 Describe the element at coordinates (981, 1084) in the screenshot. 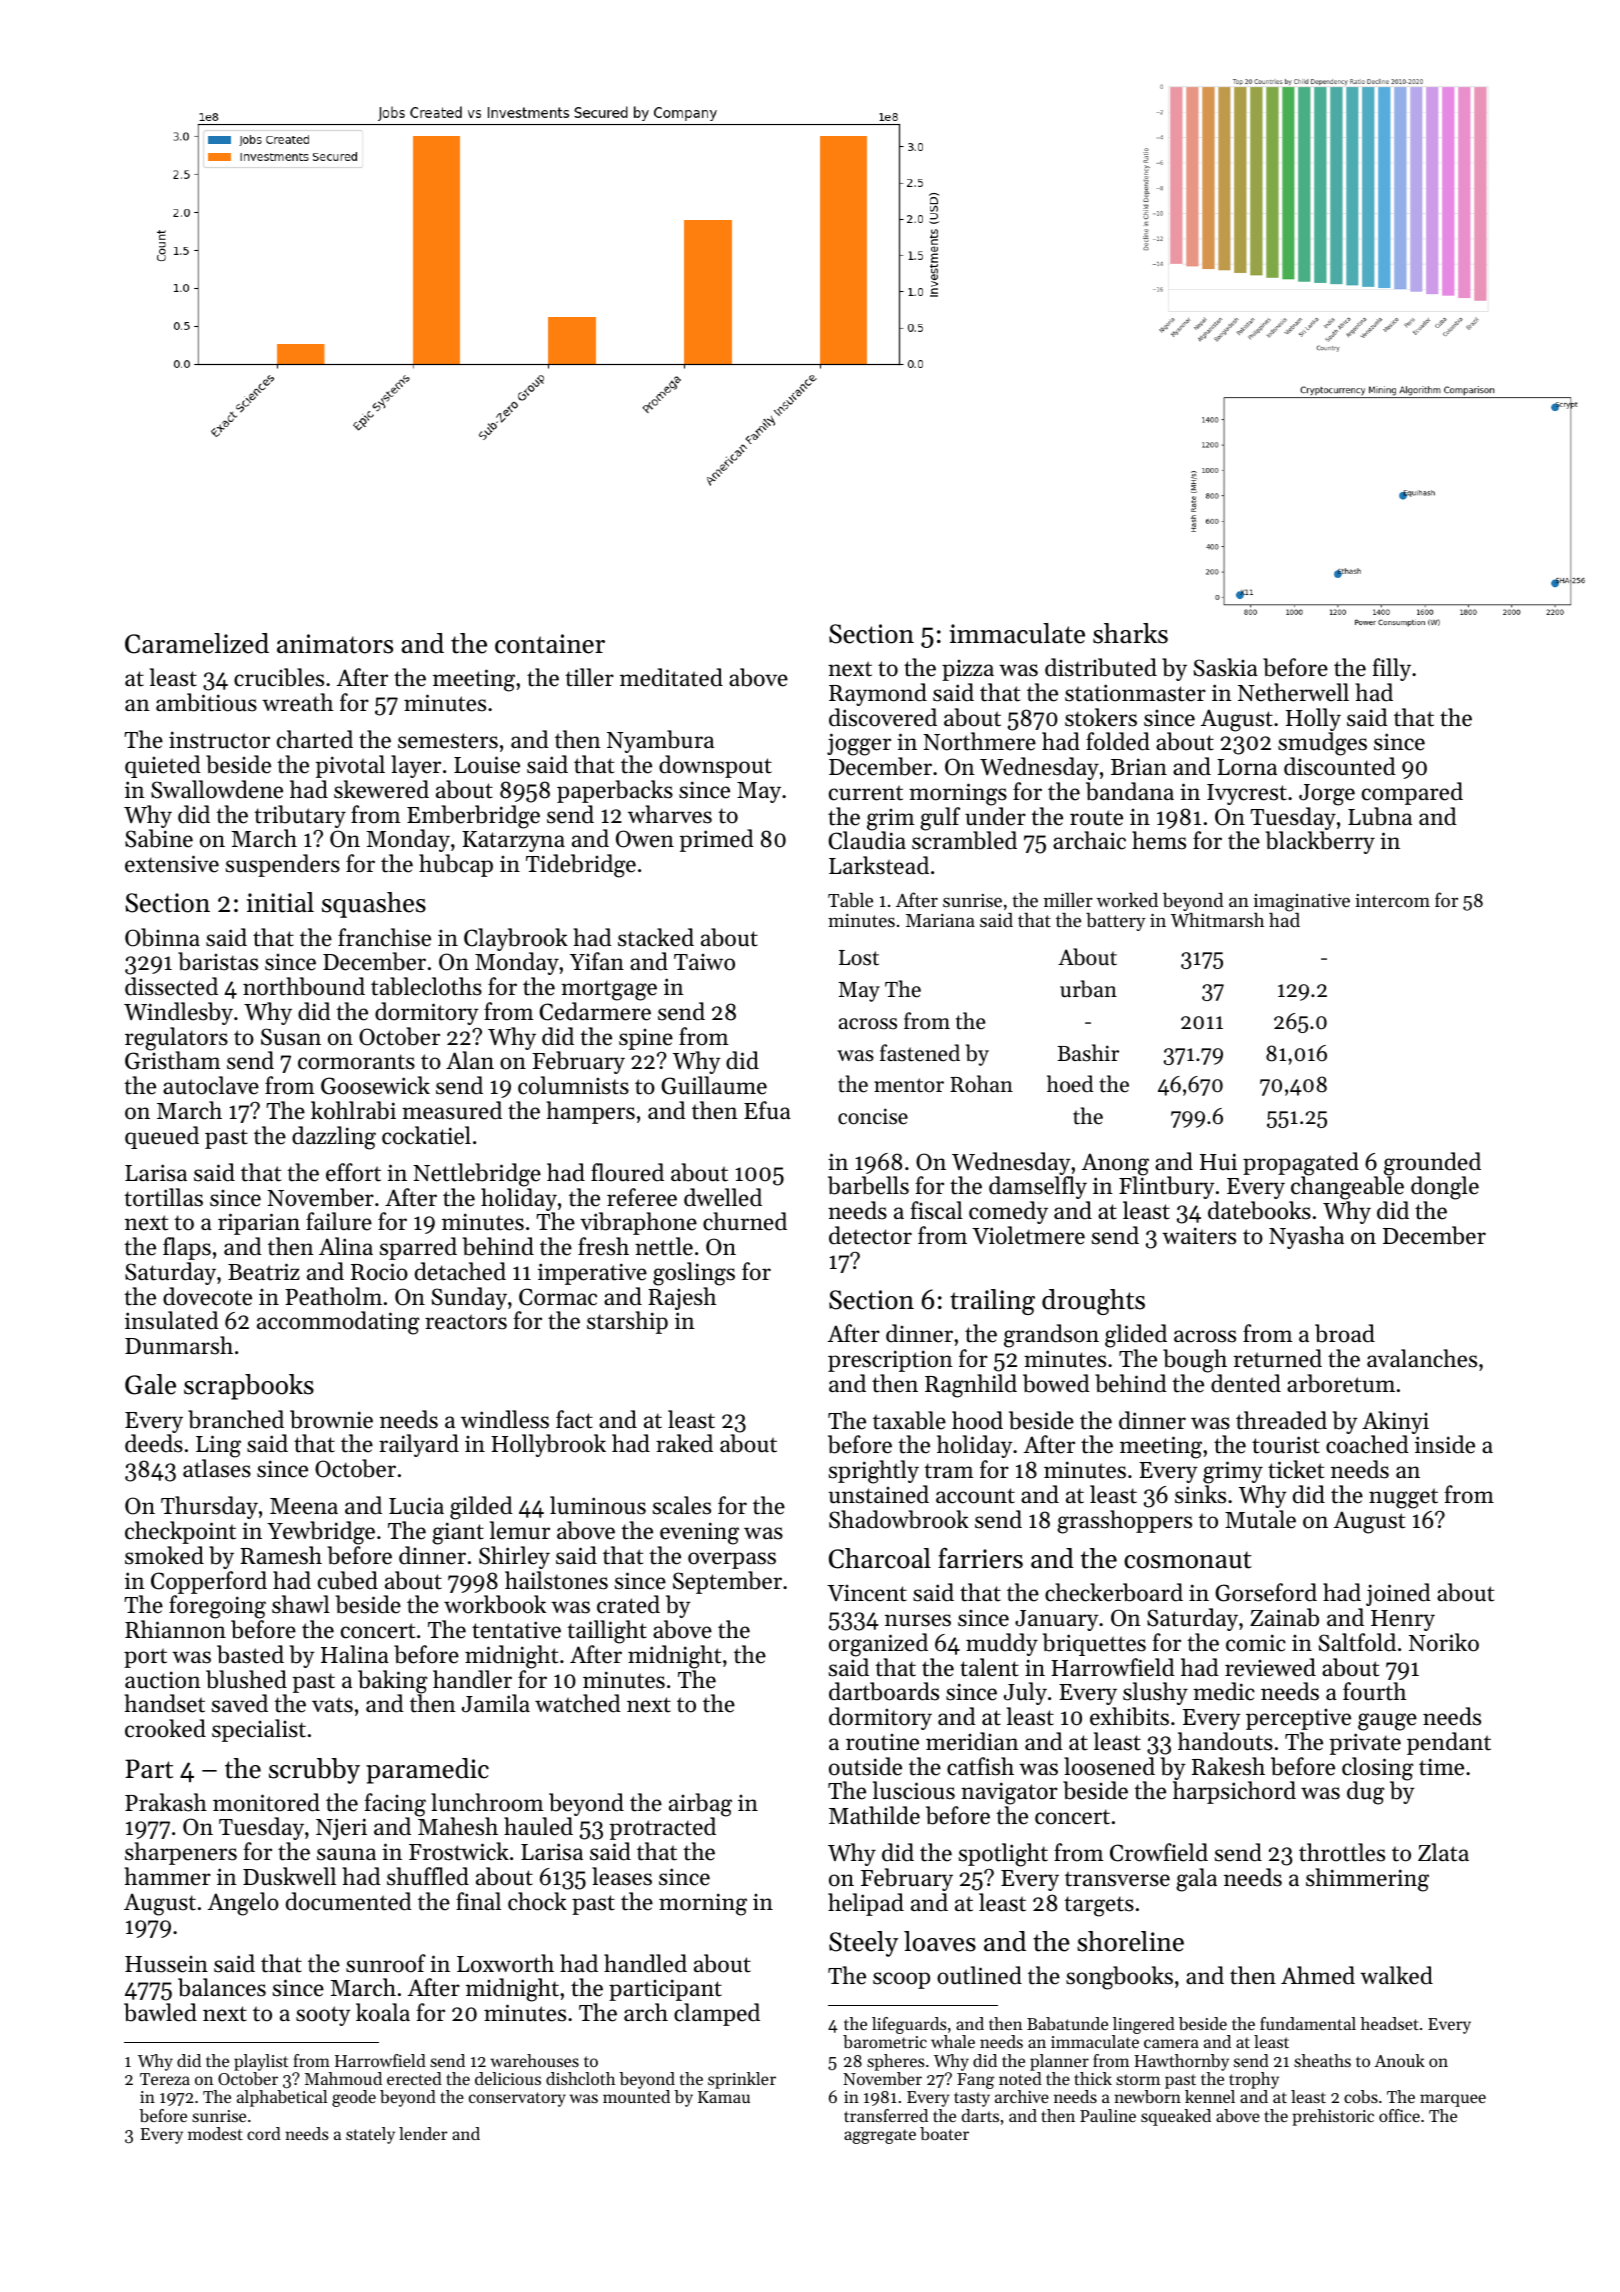

I see `Rohan` at that location.
